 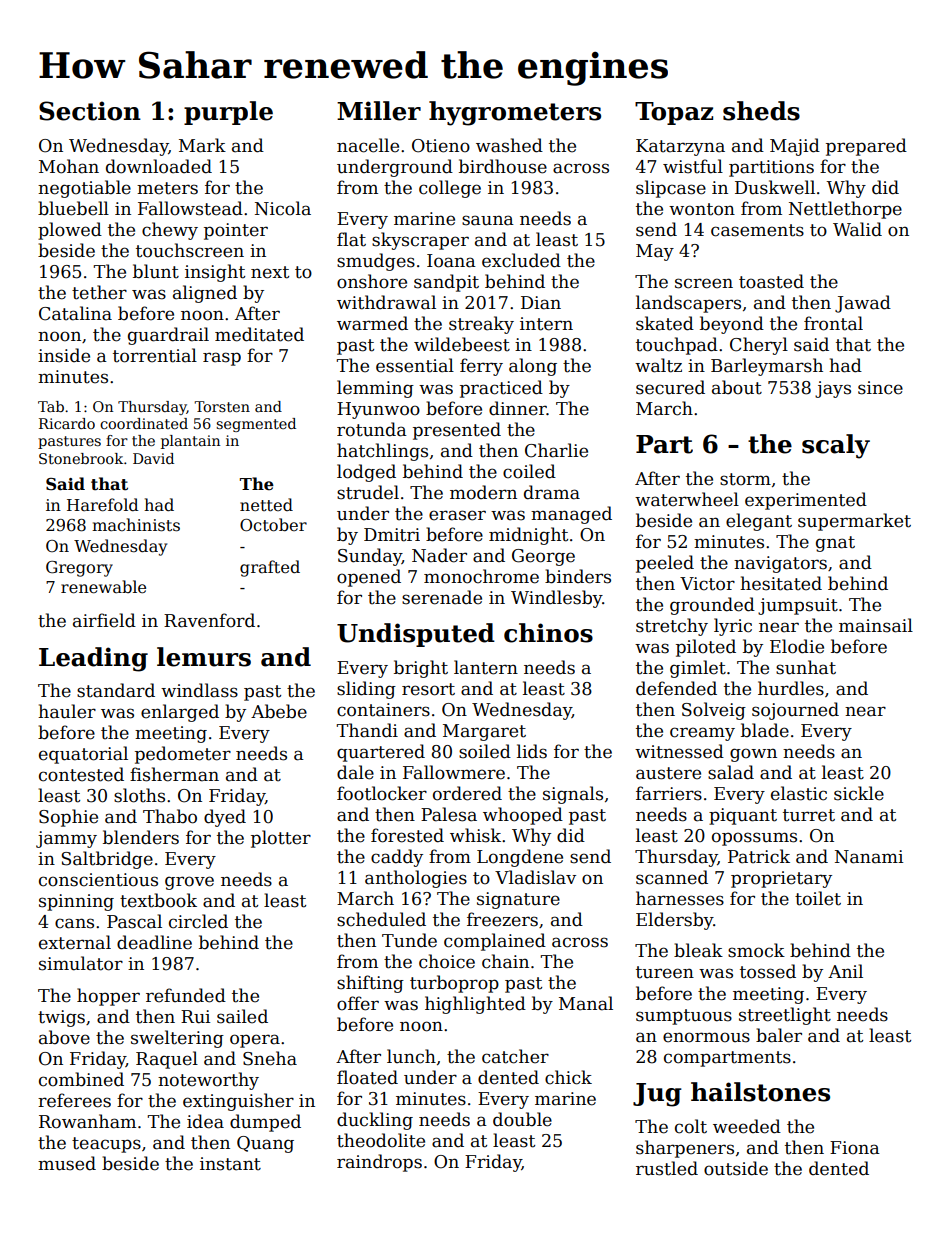 I want to click on opera, so click(x=255, y=1041).
